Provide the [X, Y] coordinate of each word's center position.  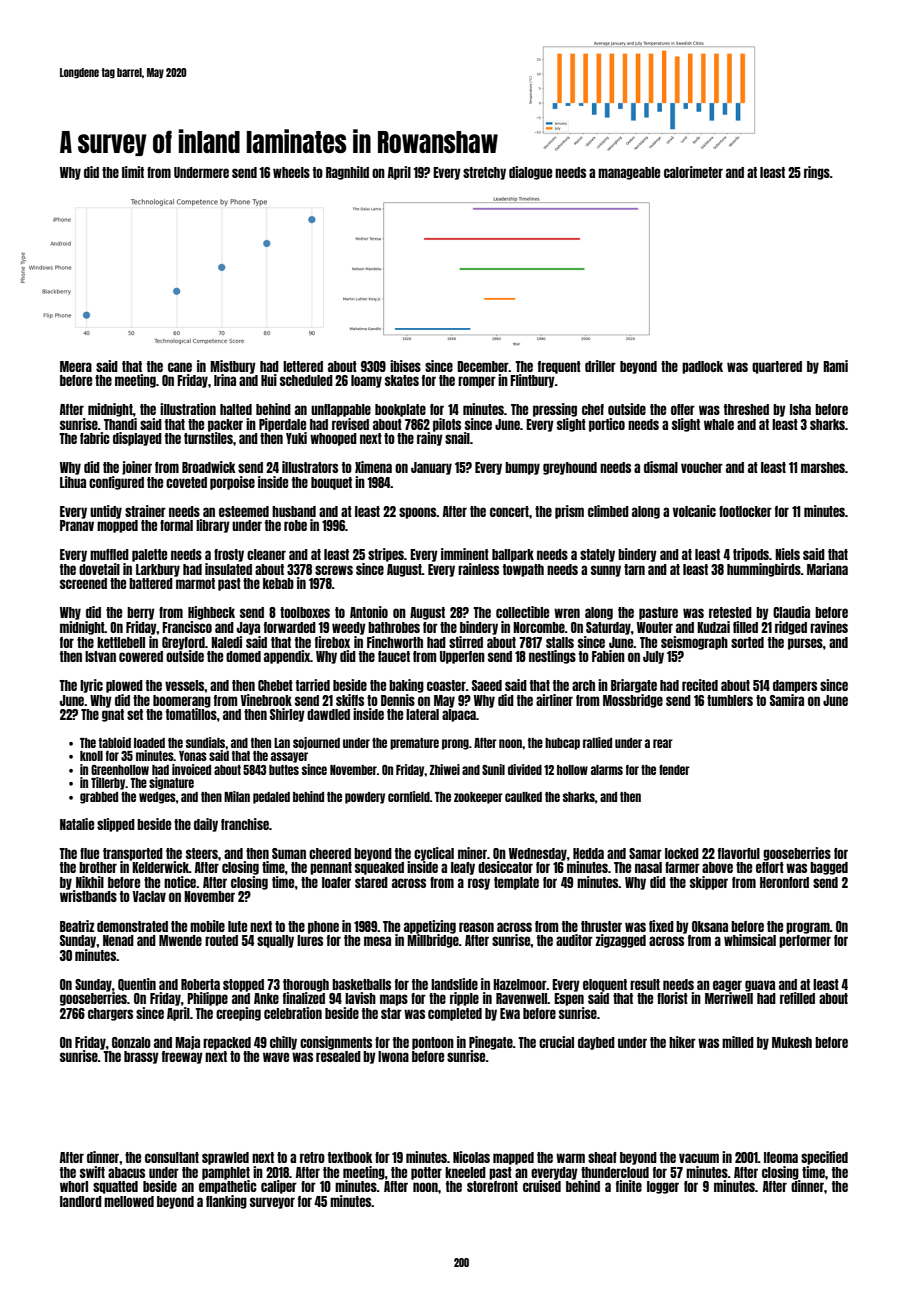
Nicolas [471, 1157]
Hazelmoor [520, 984]
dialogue [530, 173]
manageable [629, 173]
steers [202, 853]
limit [133, 172]
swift [92, 1172]
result [645, 984]
